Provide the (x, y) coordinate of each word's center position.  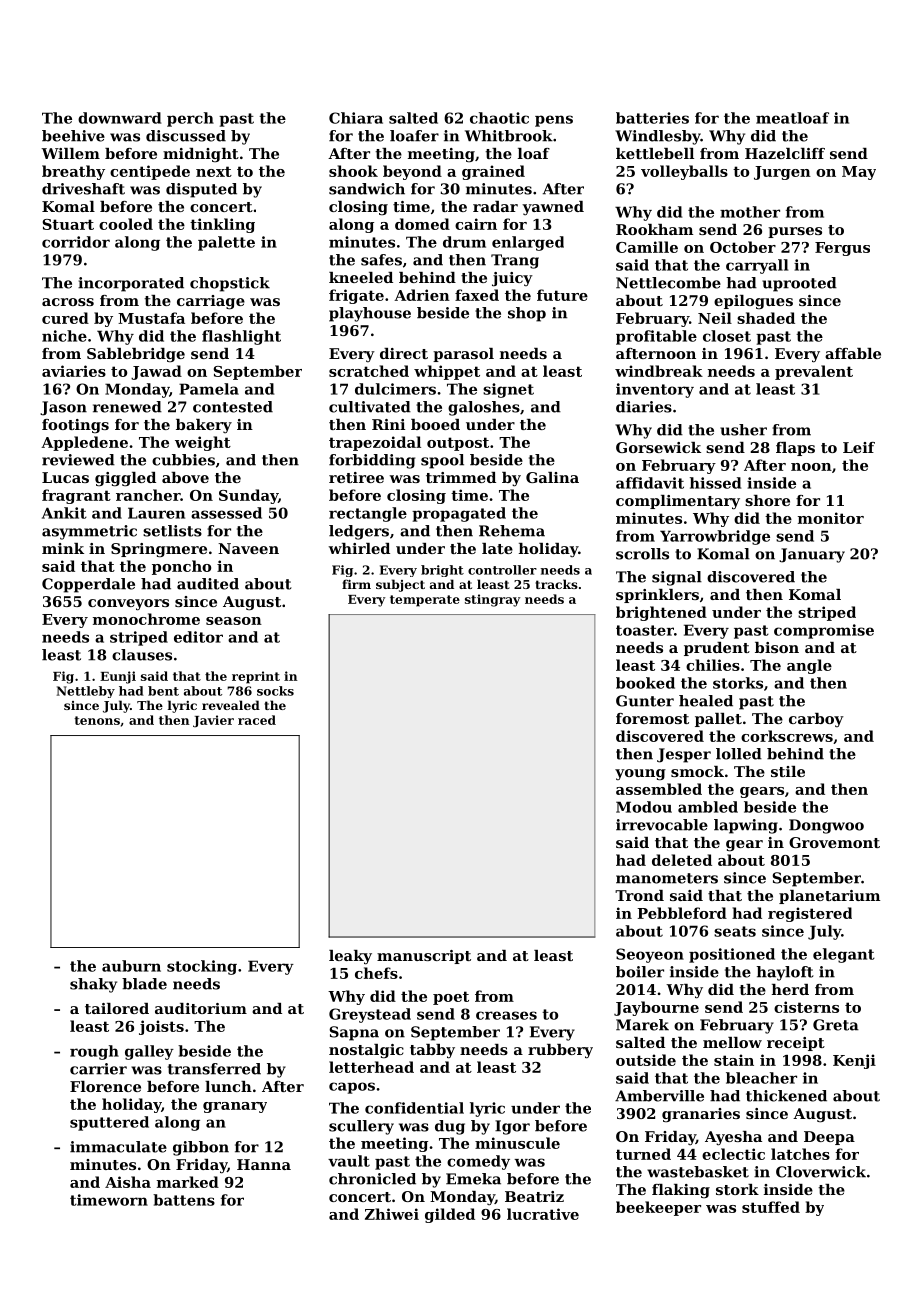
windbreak (659, 371)
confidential (414, 1108)
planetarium (829, 897)
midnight (201, 155)
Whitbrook (509, 136)
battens (184, 1200)
